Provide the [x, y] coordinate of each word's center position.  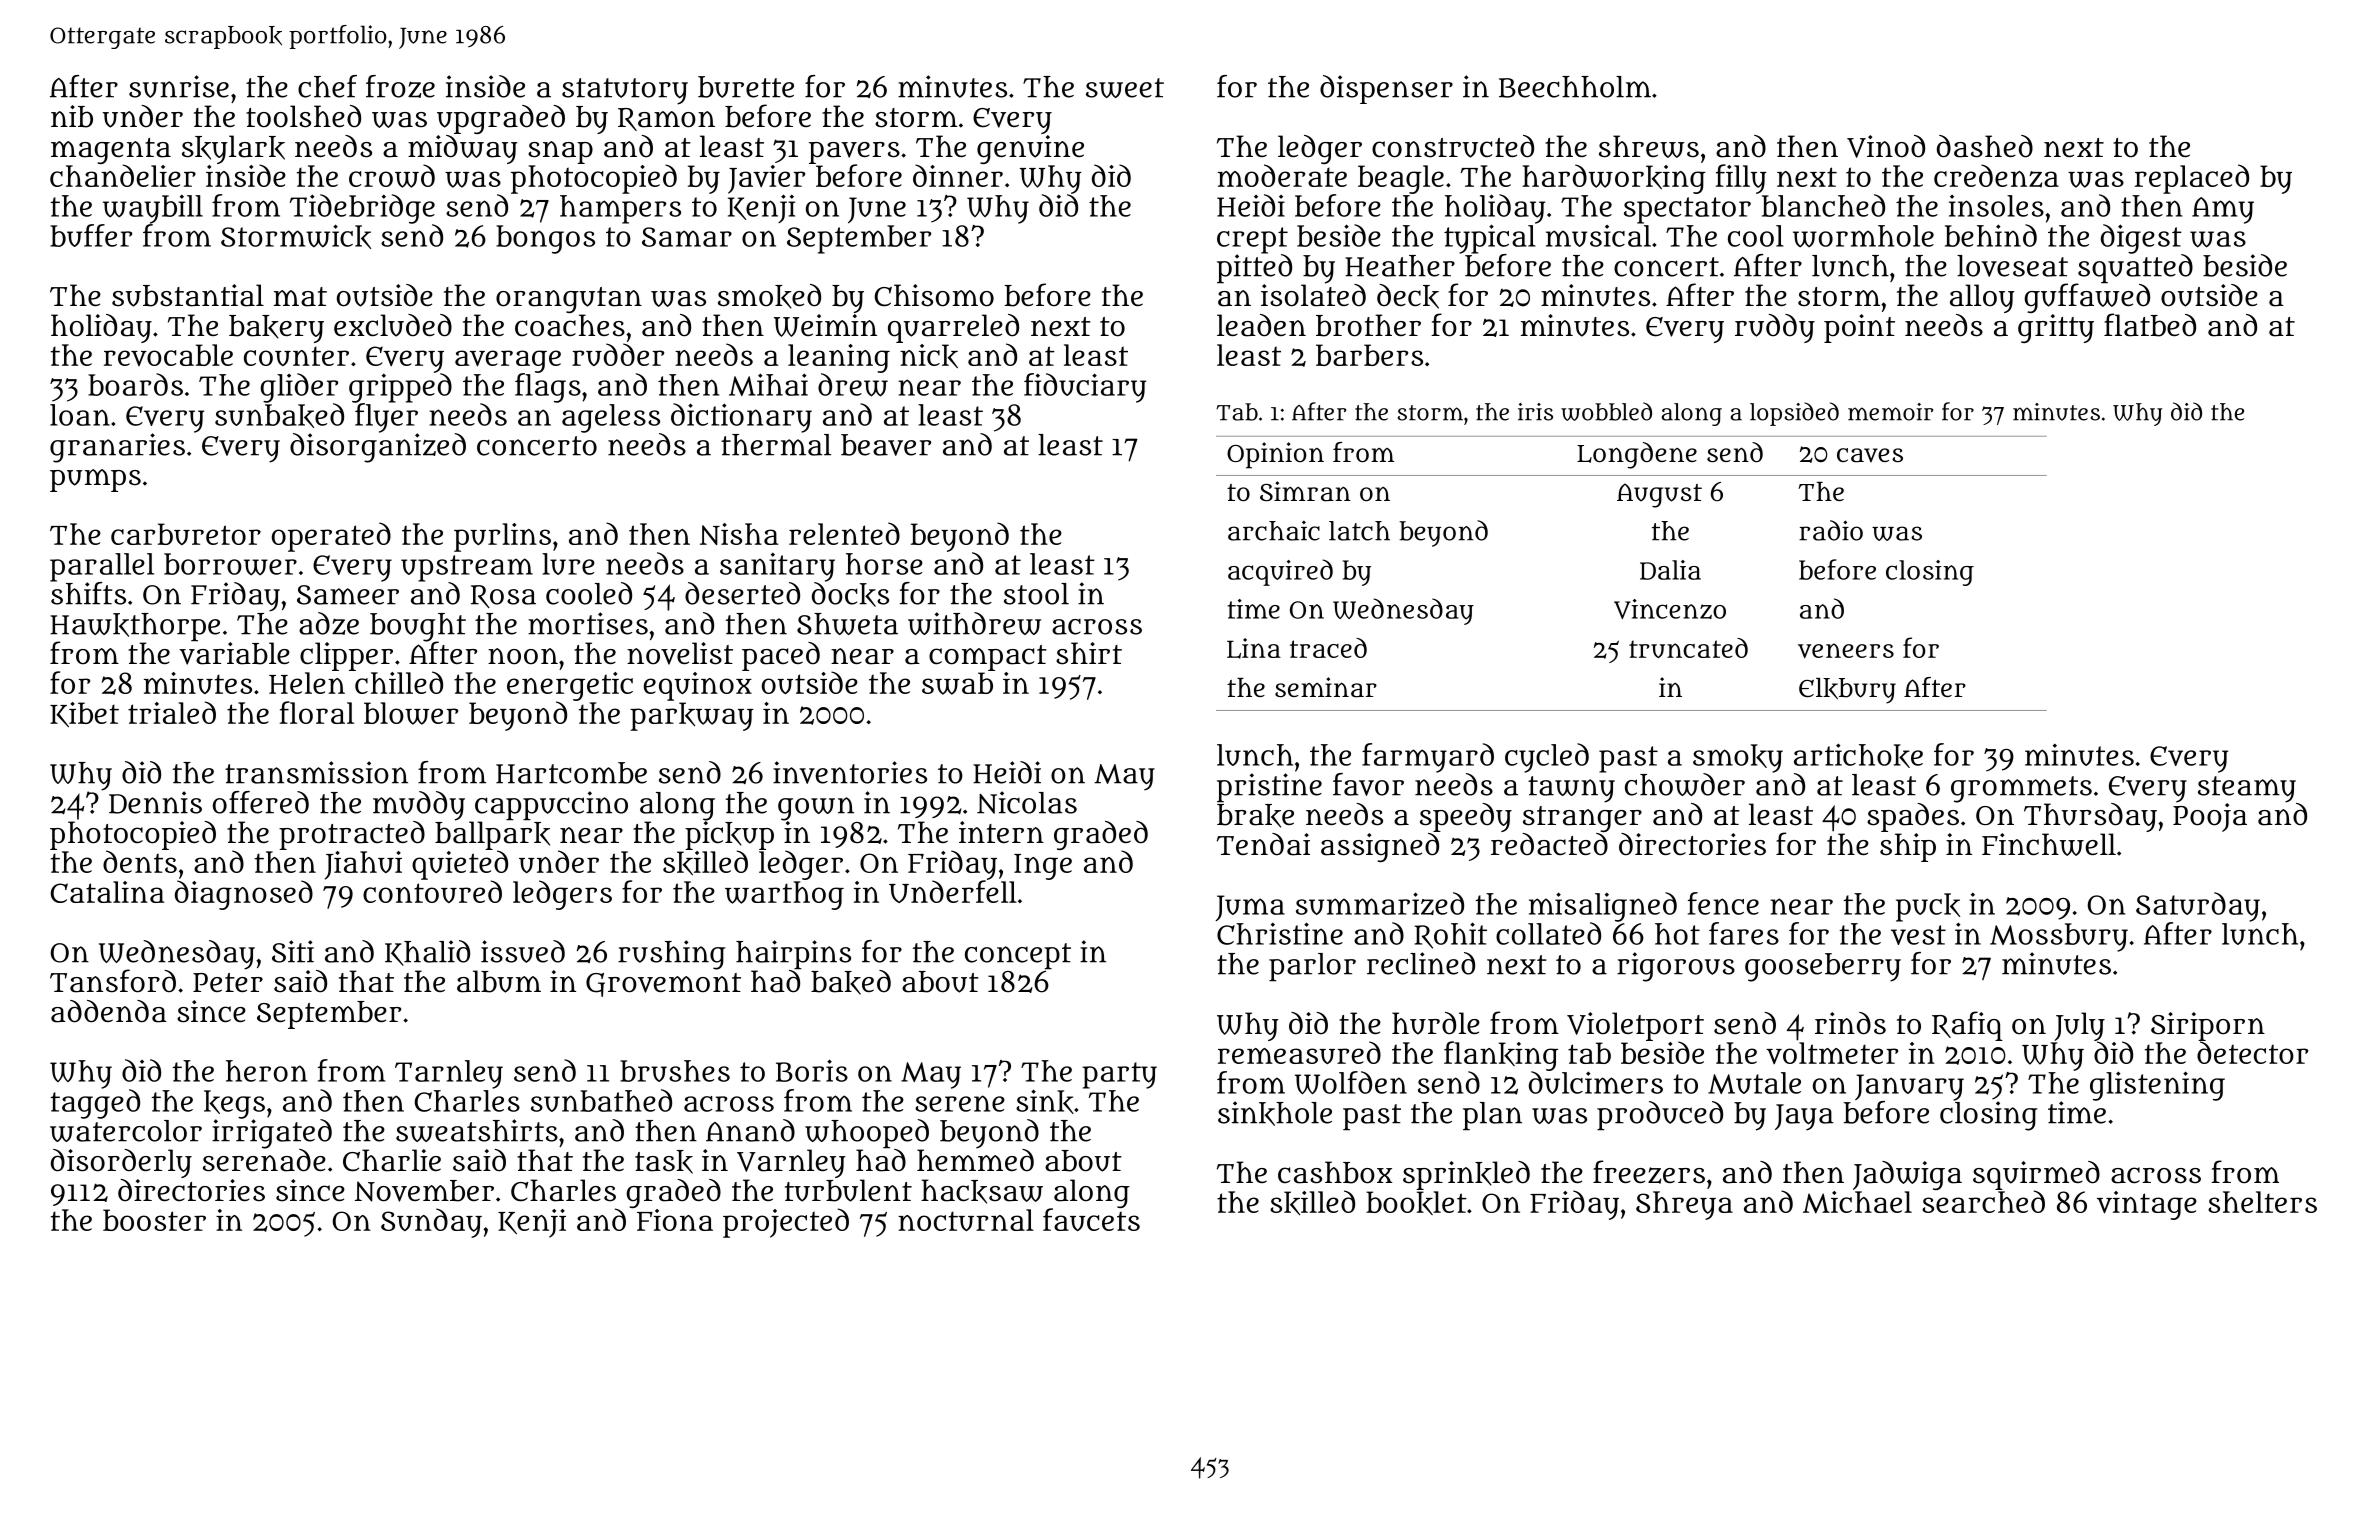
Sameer [348, 595]
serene [960, 1103]
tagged [95, 1104]
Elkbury [1847, 691]
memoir [1890, 412]
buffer [91, 235]
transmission [316, 772]
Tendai [1263, 844]
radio [1831, 530]
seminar [1326, 687]
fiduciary [1085, 388]
